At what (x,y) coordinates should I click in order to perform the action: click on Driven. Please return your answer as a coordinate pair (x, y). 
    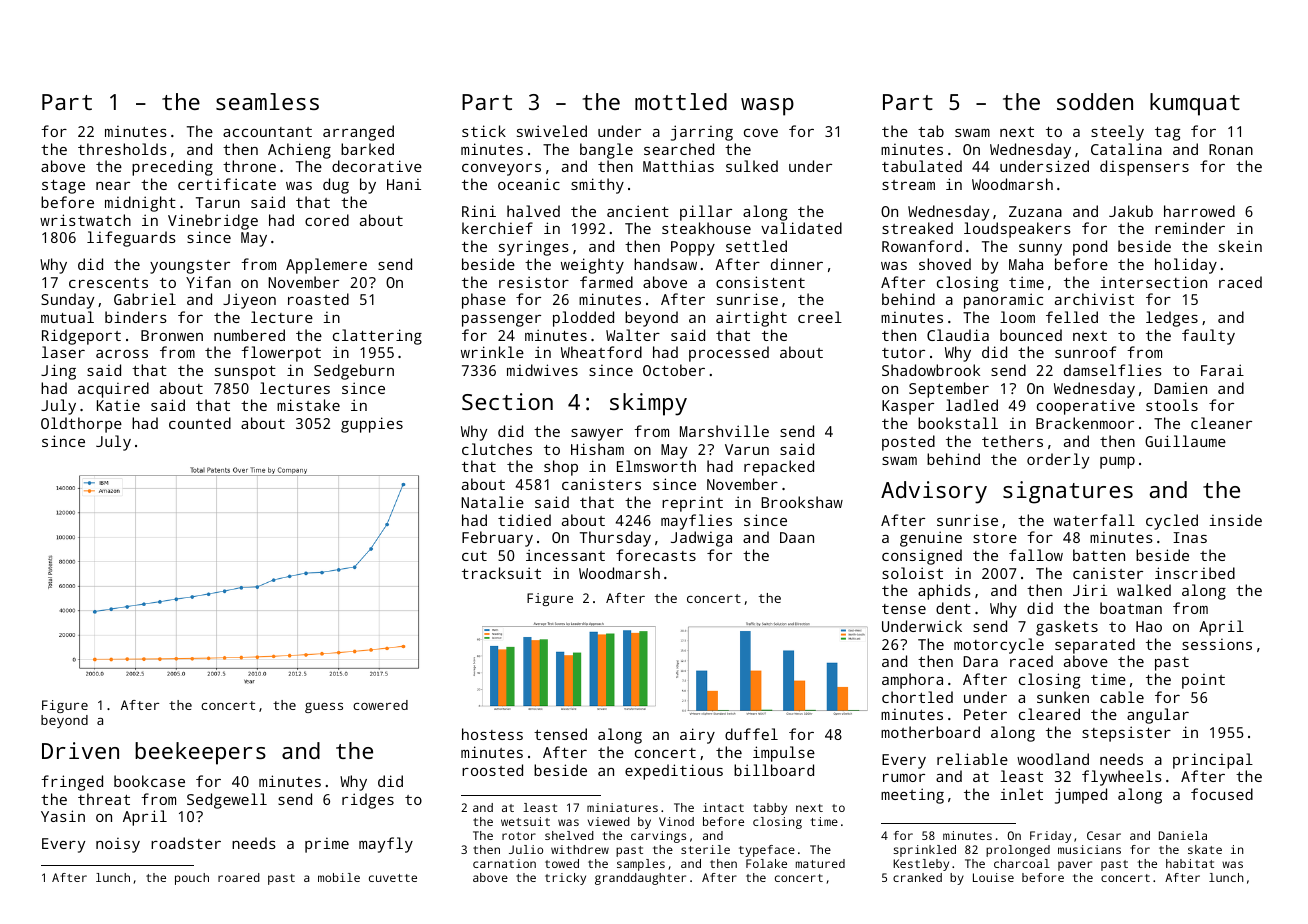
    Looking at the image, I should click on (80, 750).
